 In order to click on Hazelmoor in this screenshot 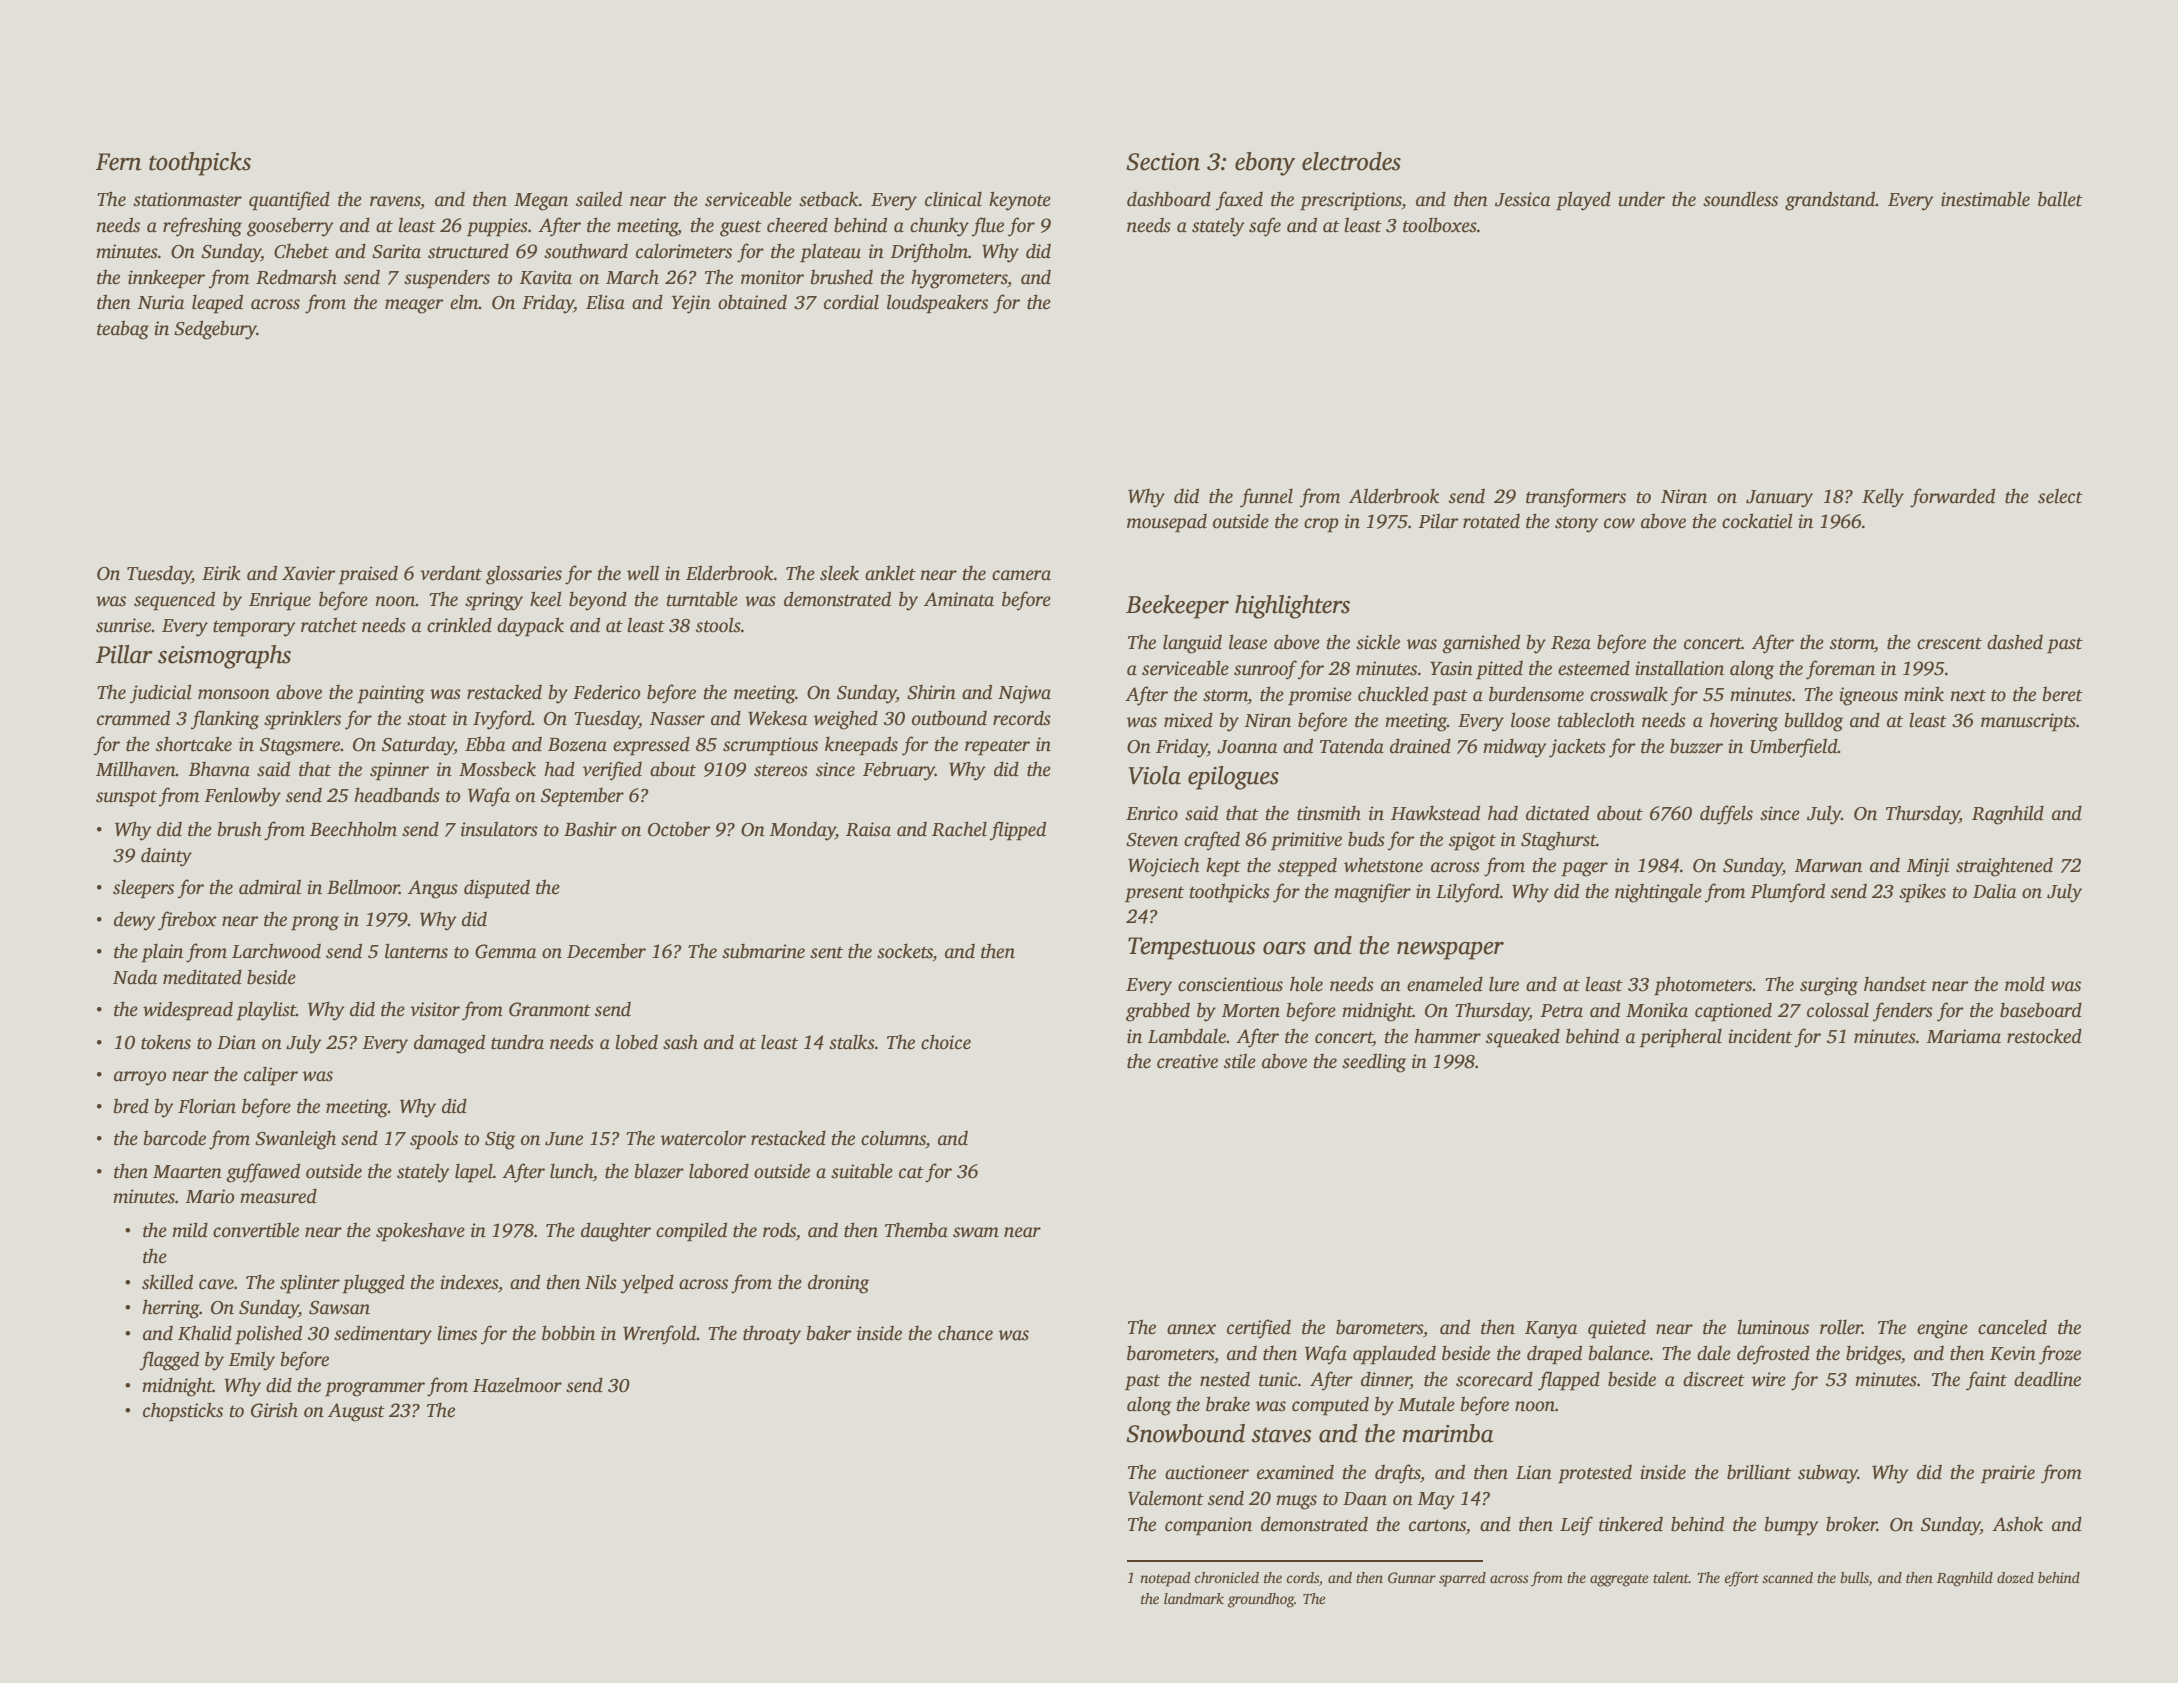, I will do `click(517, 1385)`.
